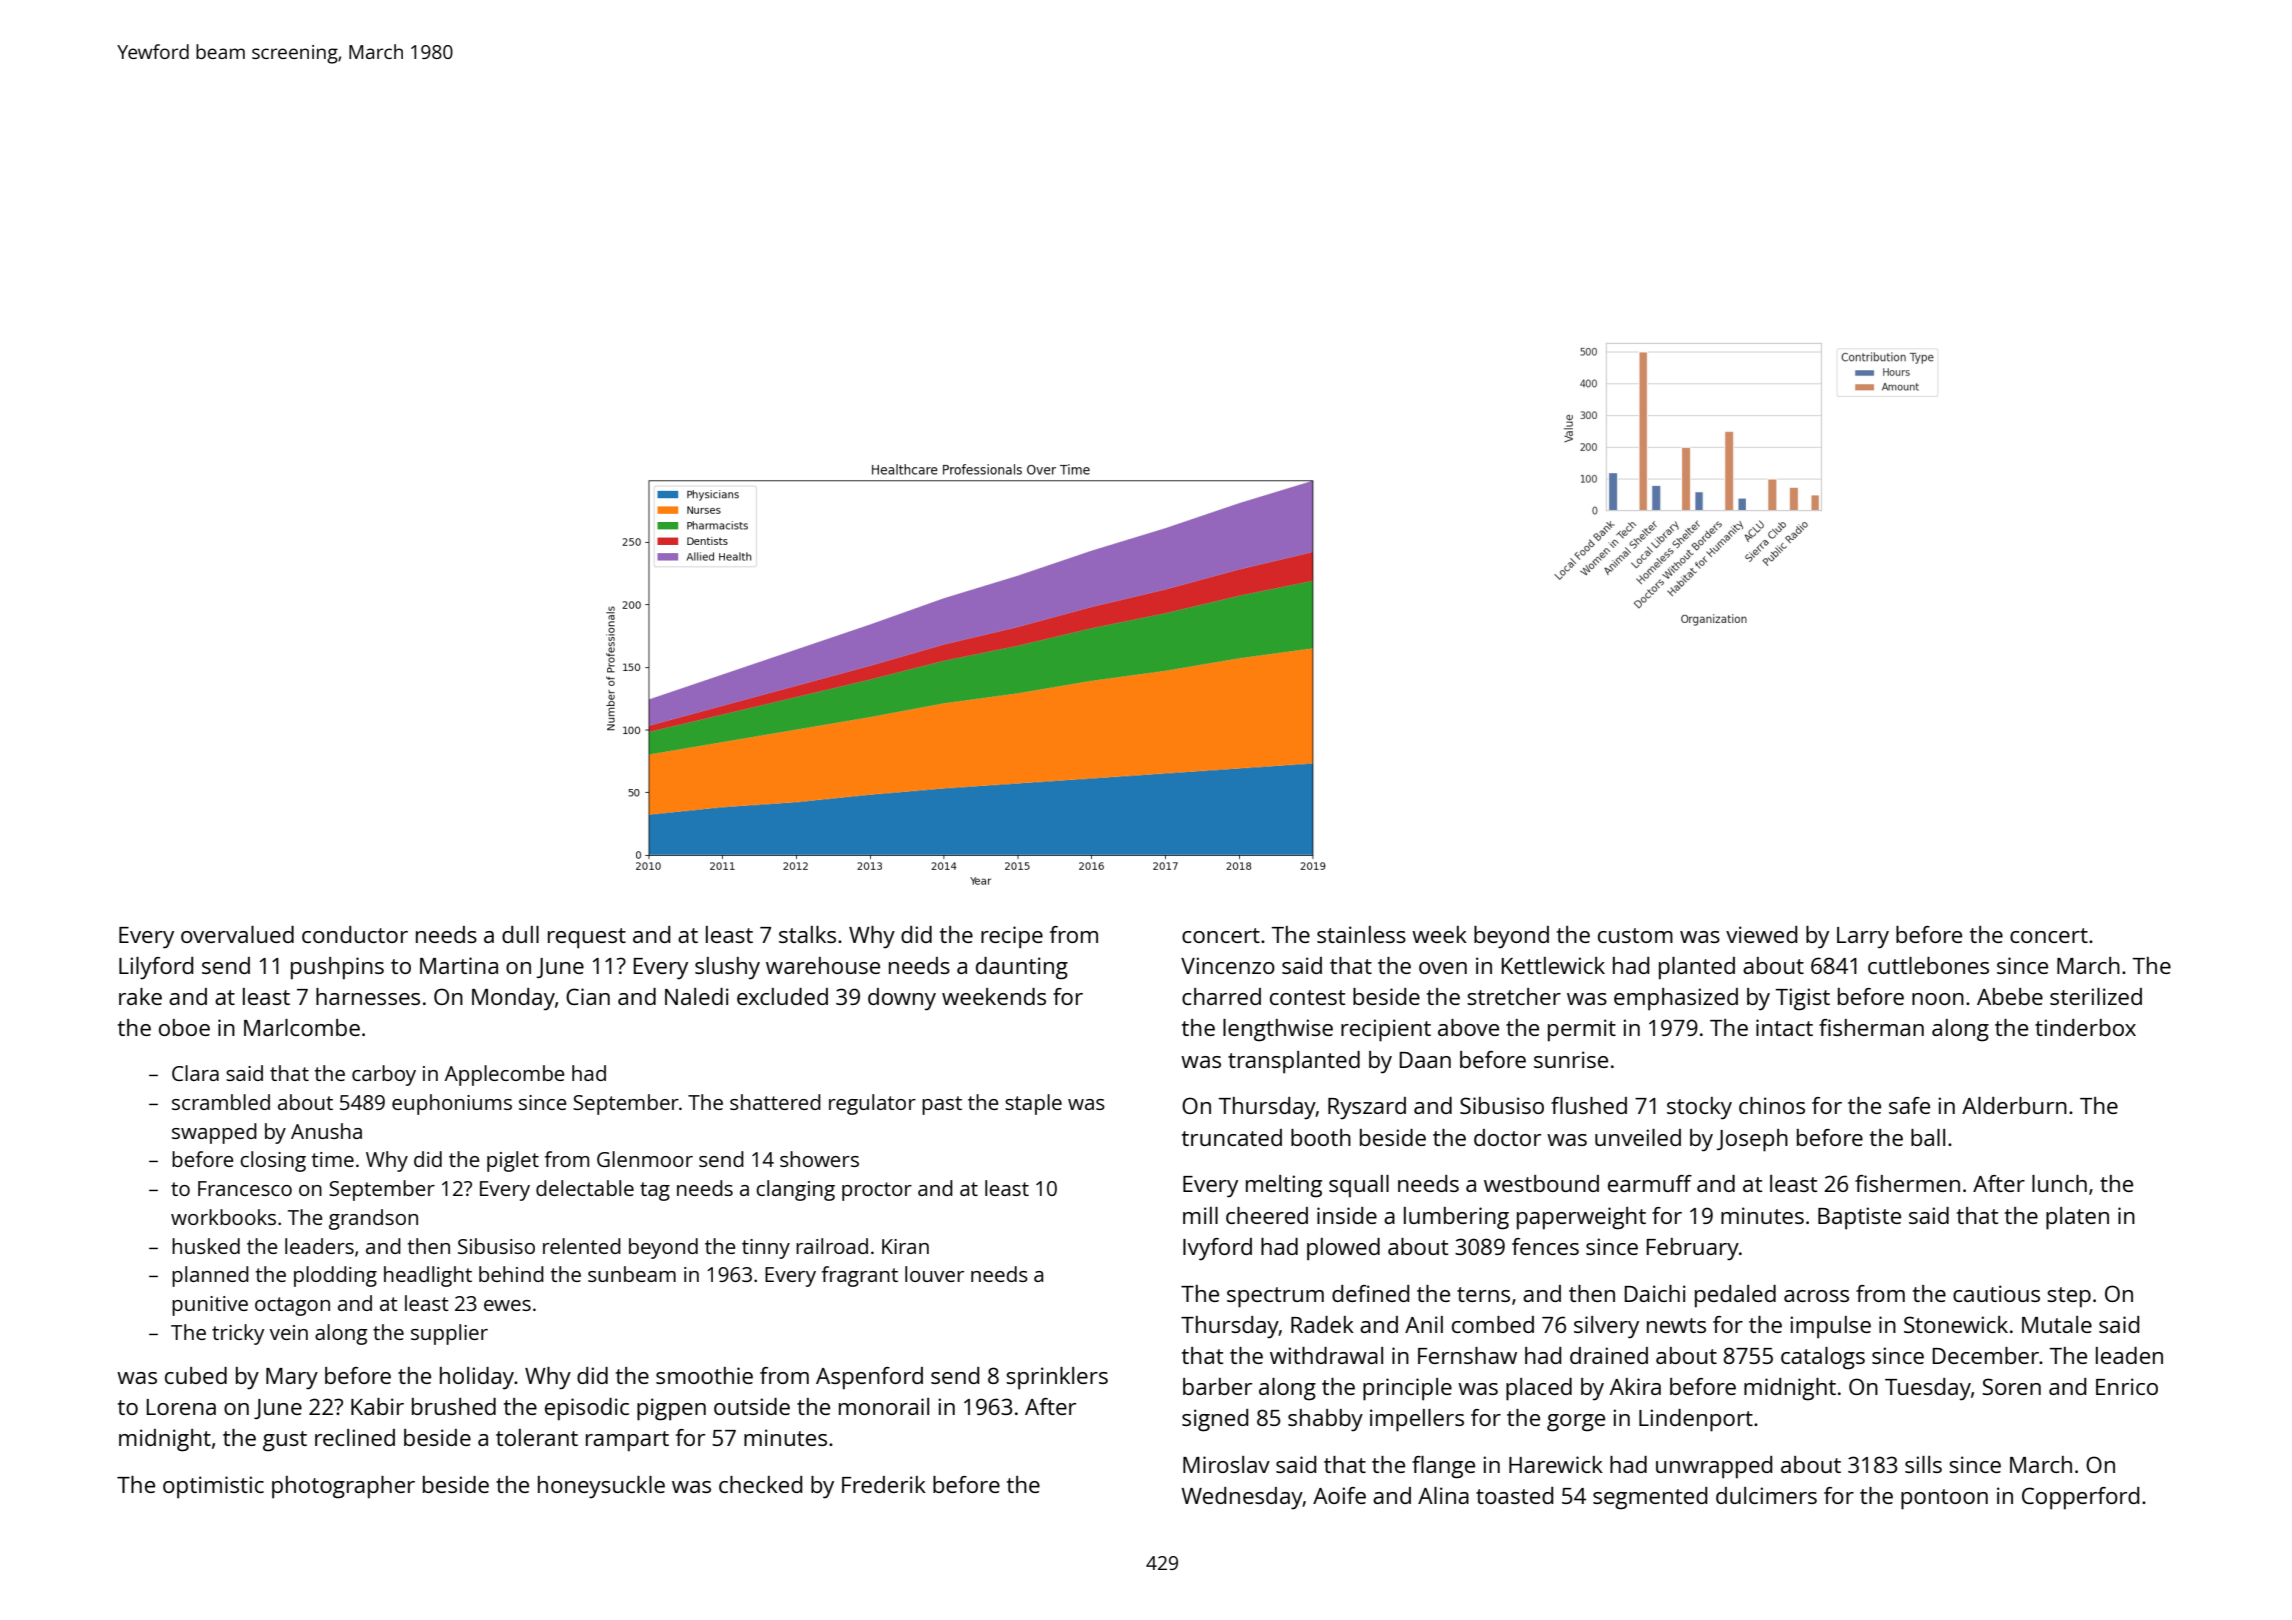 This document has width=2292, height=1620. What do you see at coordinates (860, 1276) in the document?
I see `fragrant` at bounding box center [860, 1276].
